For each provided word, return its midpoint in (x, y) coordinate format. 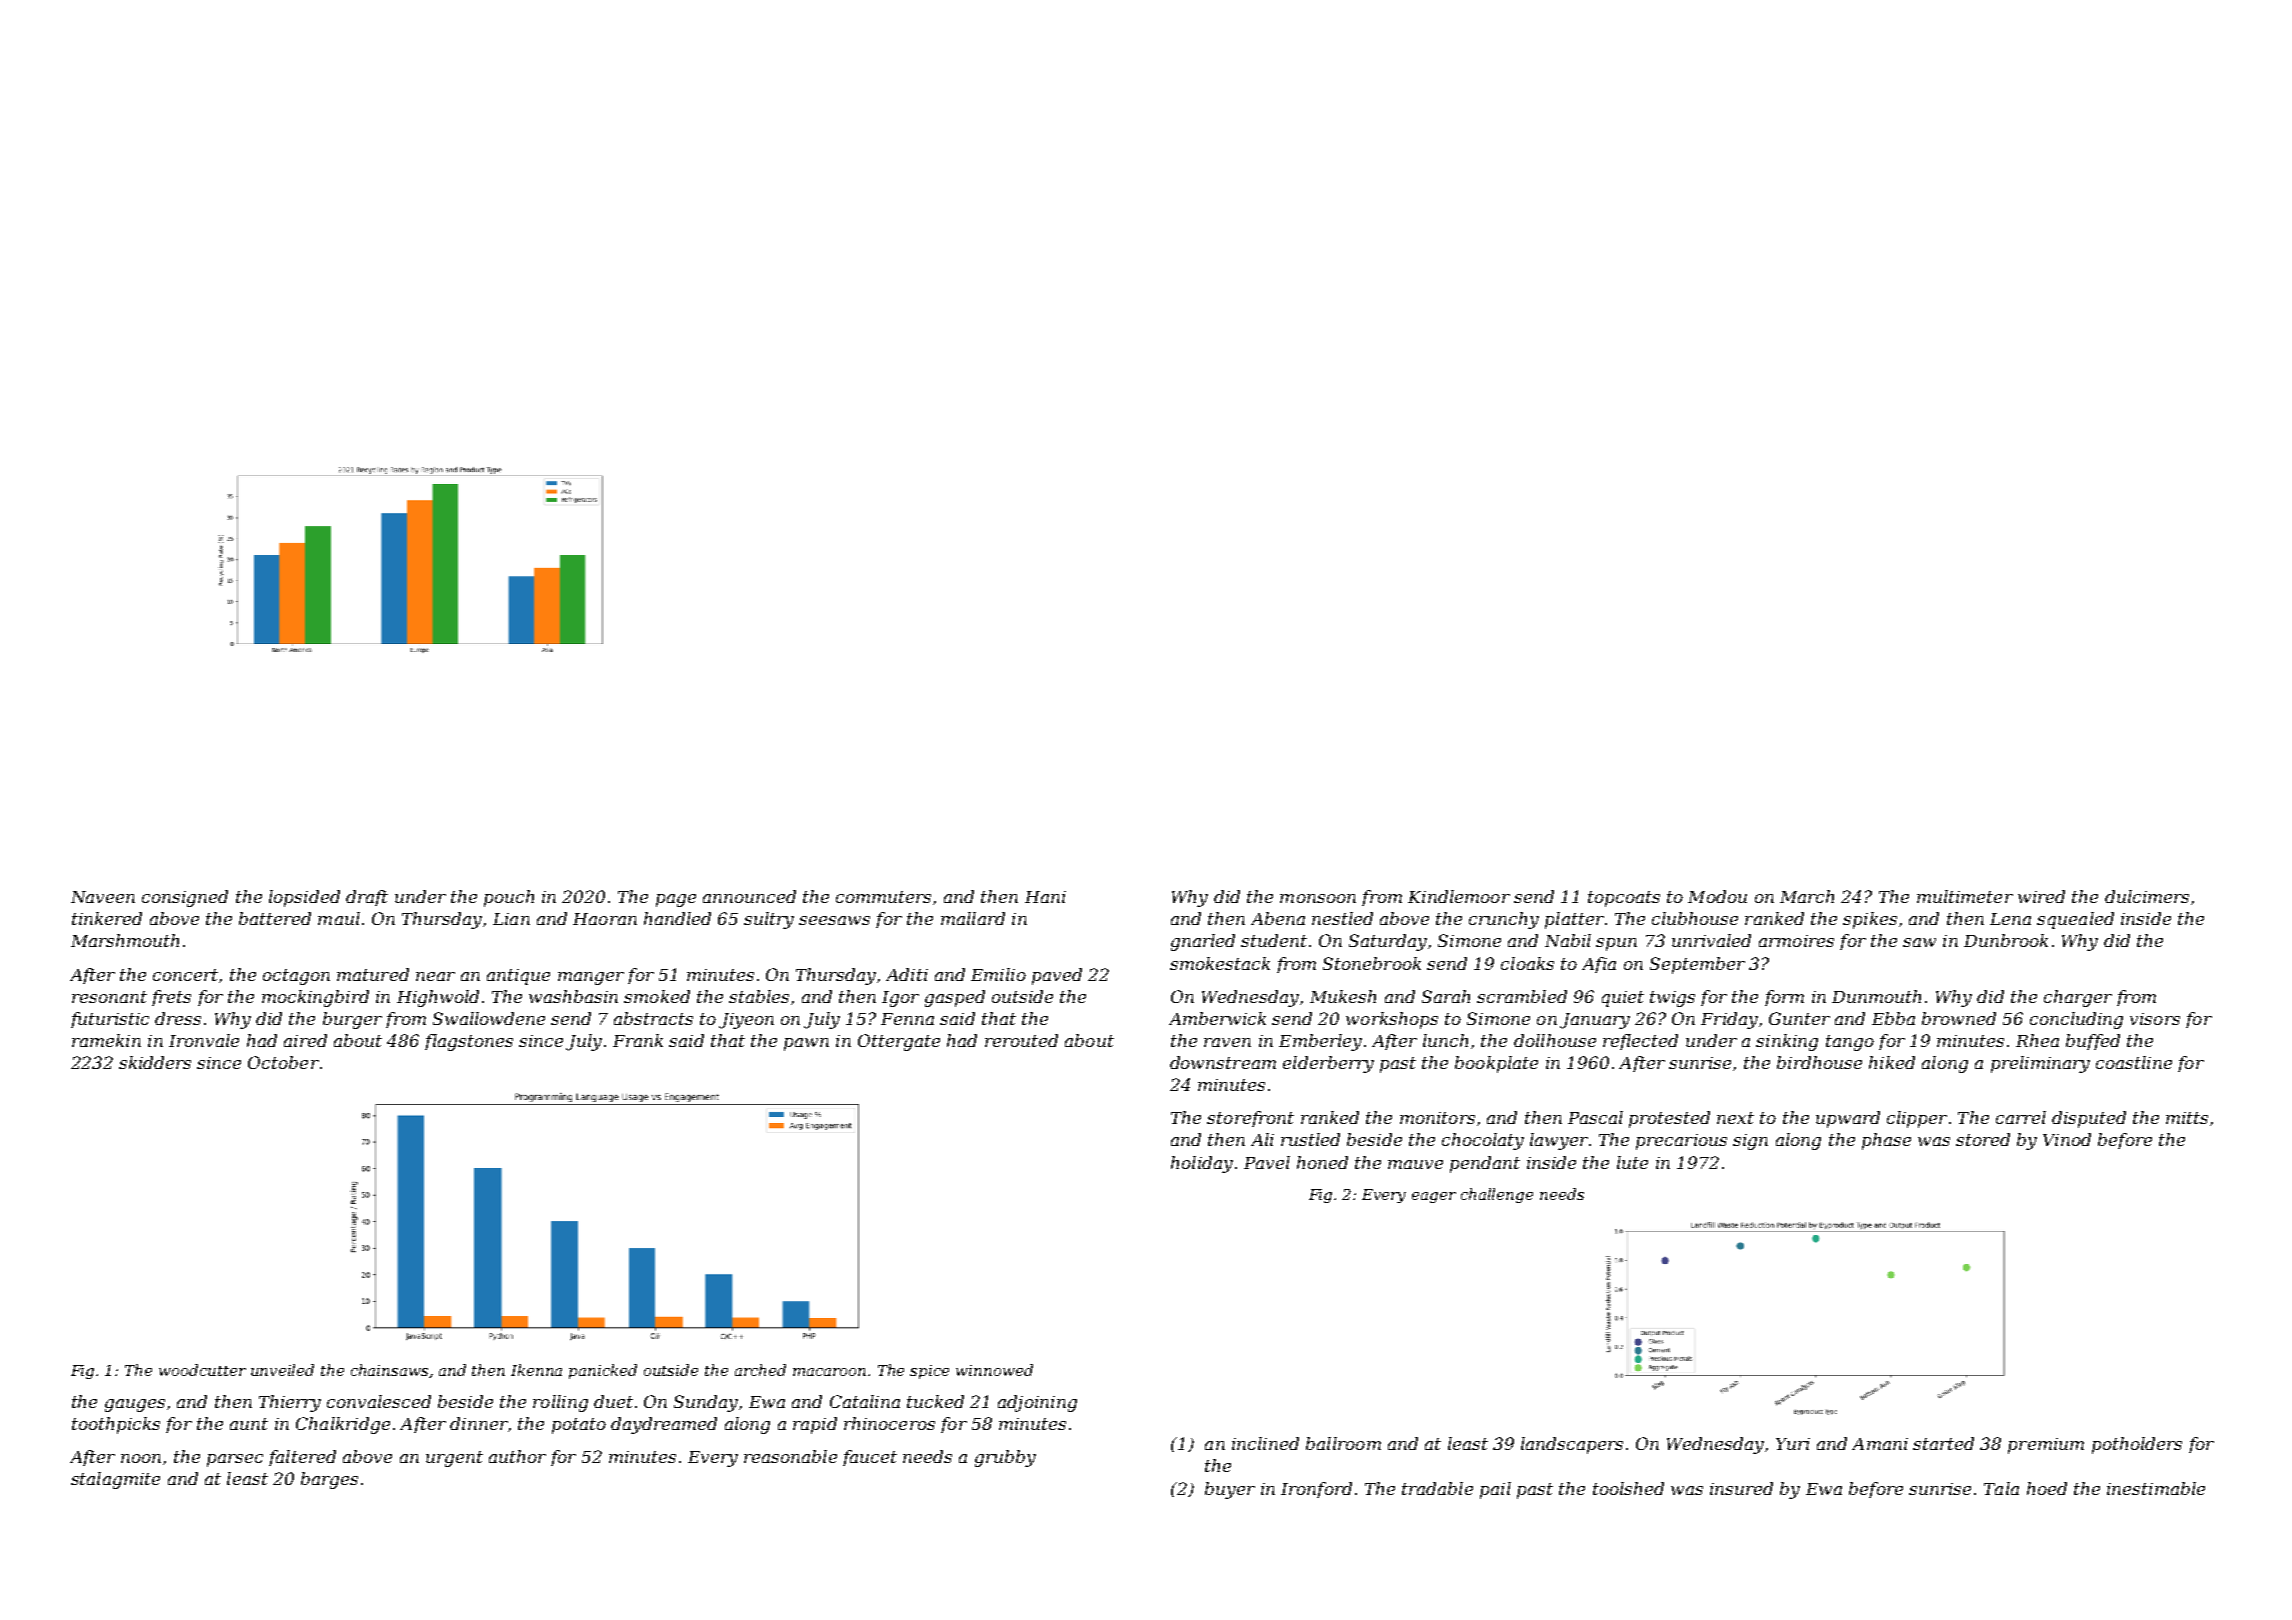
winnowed (994, 1370)
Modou (1717, 896)
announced (749, 896)
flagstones (469, 1042)
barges (329, 1480)
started (1943, 1443)
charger (2078, 998)
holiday (1202, 1164)
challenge (1497, 1195)
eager (1434, 1197)
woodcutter (202, 1370)
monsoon (1318, 898)
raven (1227, 1042)
